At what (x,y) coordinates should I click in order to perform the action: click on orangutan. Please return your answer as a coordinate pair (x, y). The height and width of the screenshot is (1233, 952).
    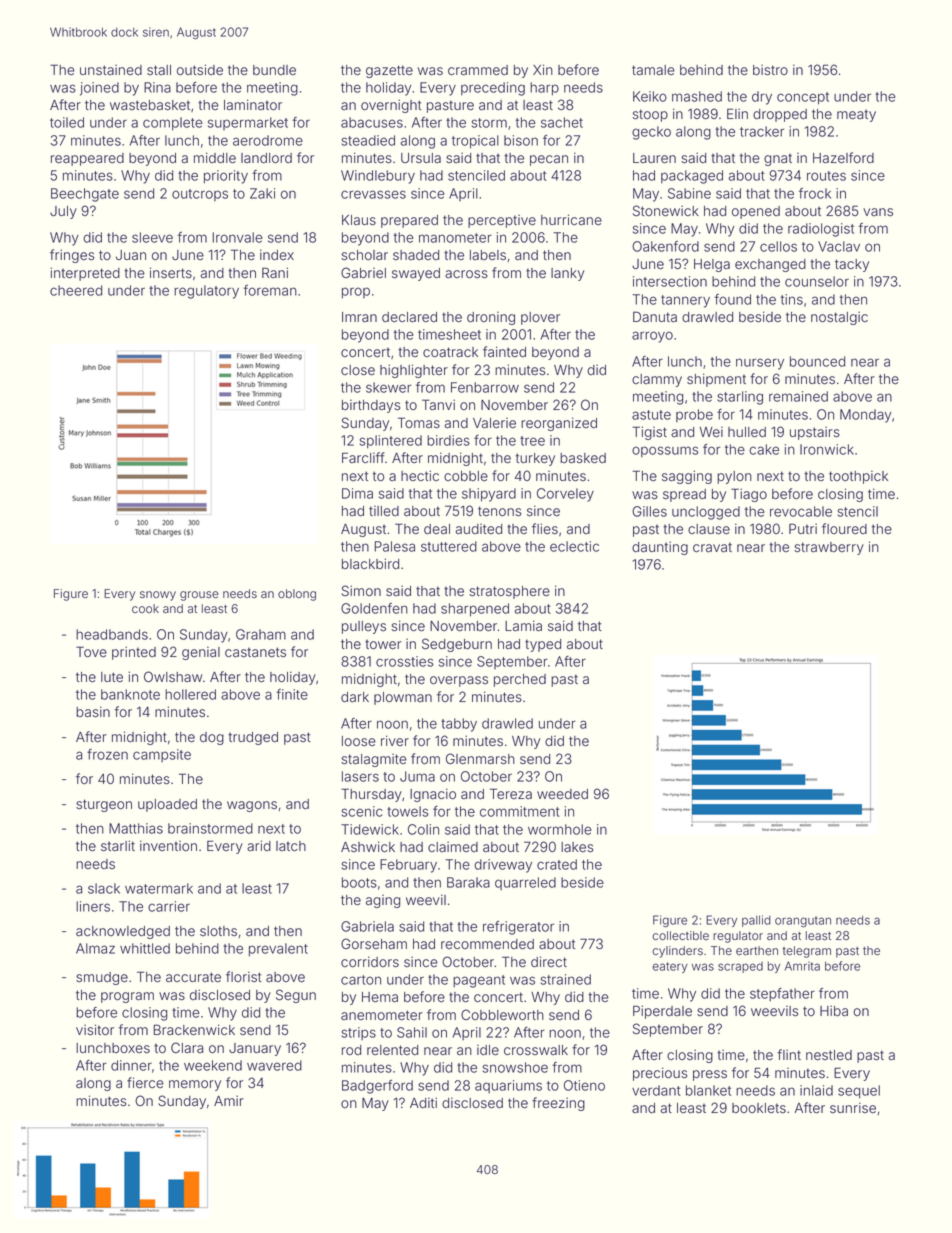
    Looking at the image, I should click on (803, 921).
